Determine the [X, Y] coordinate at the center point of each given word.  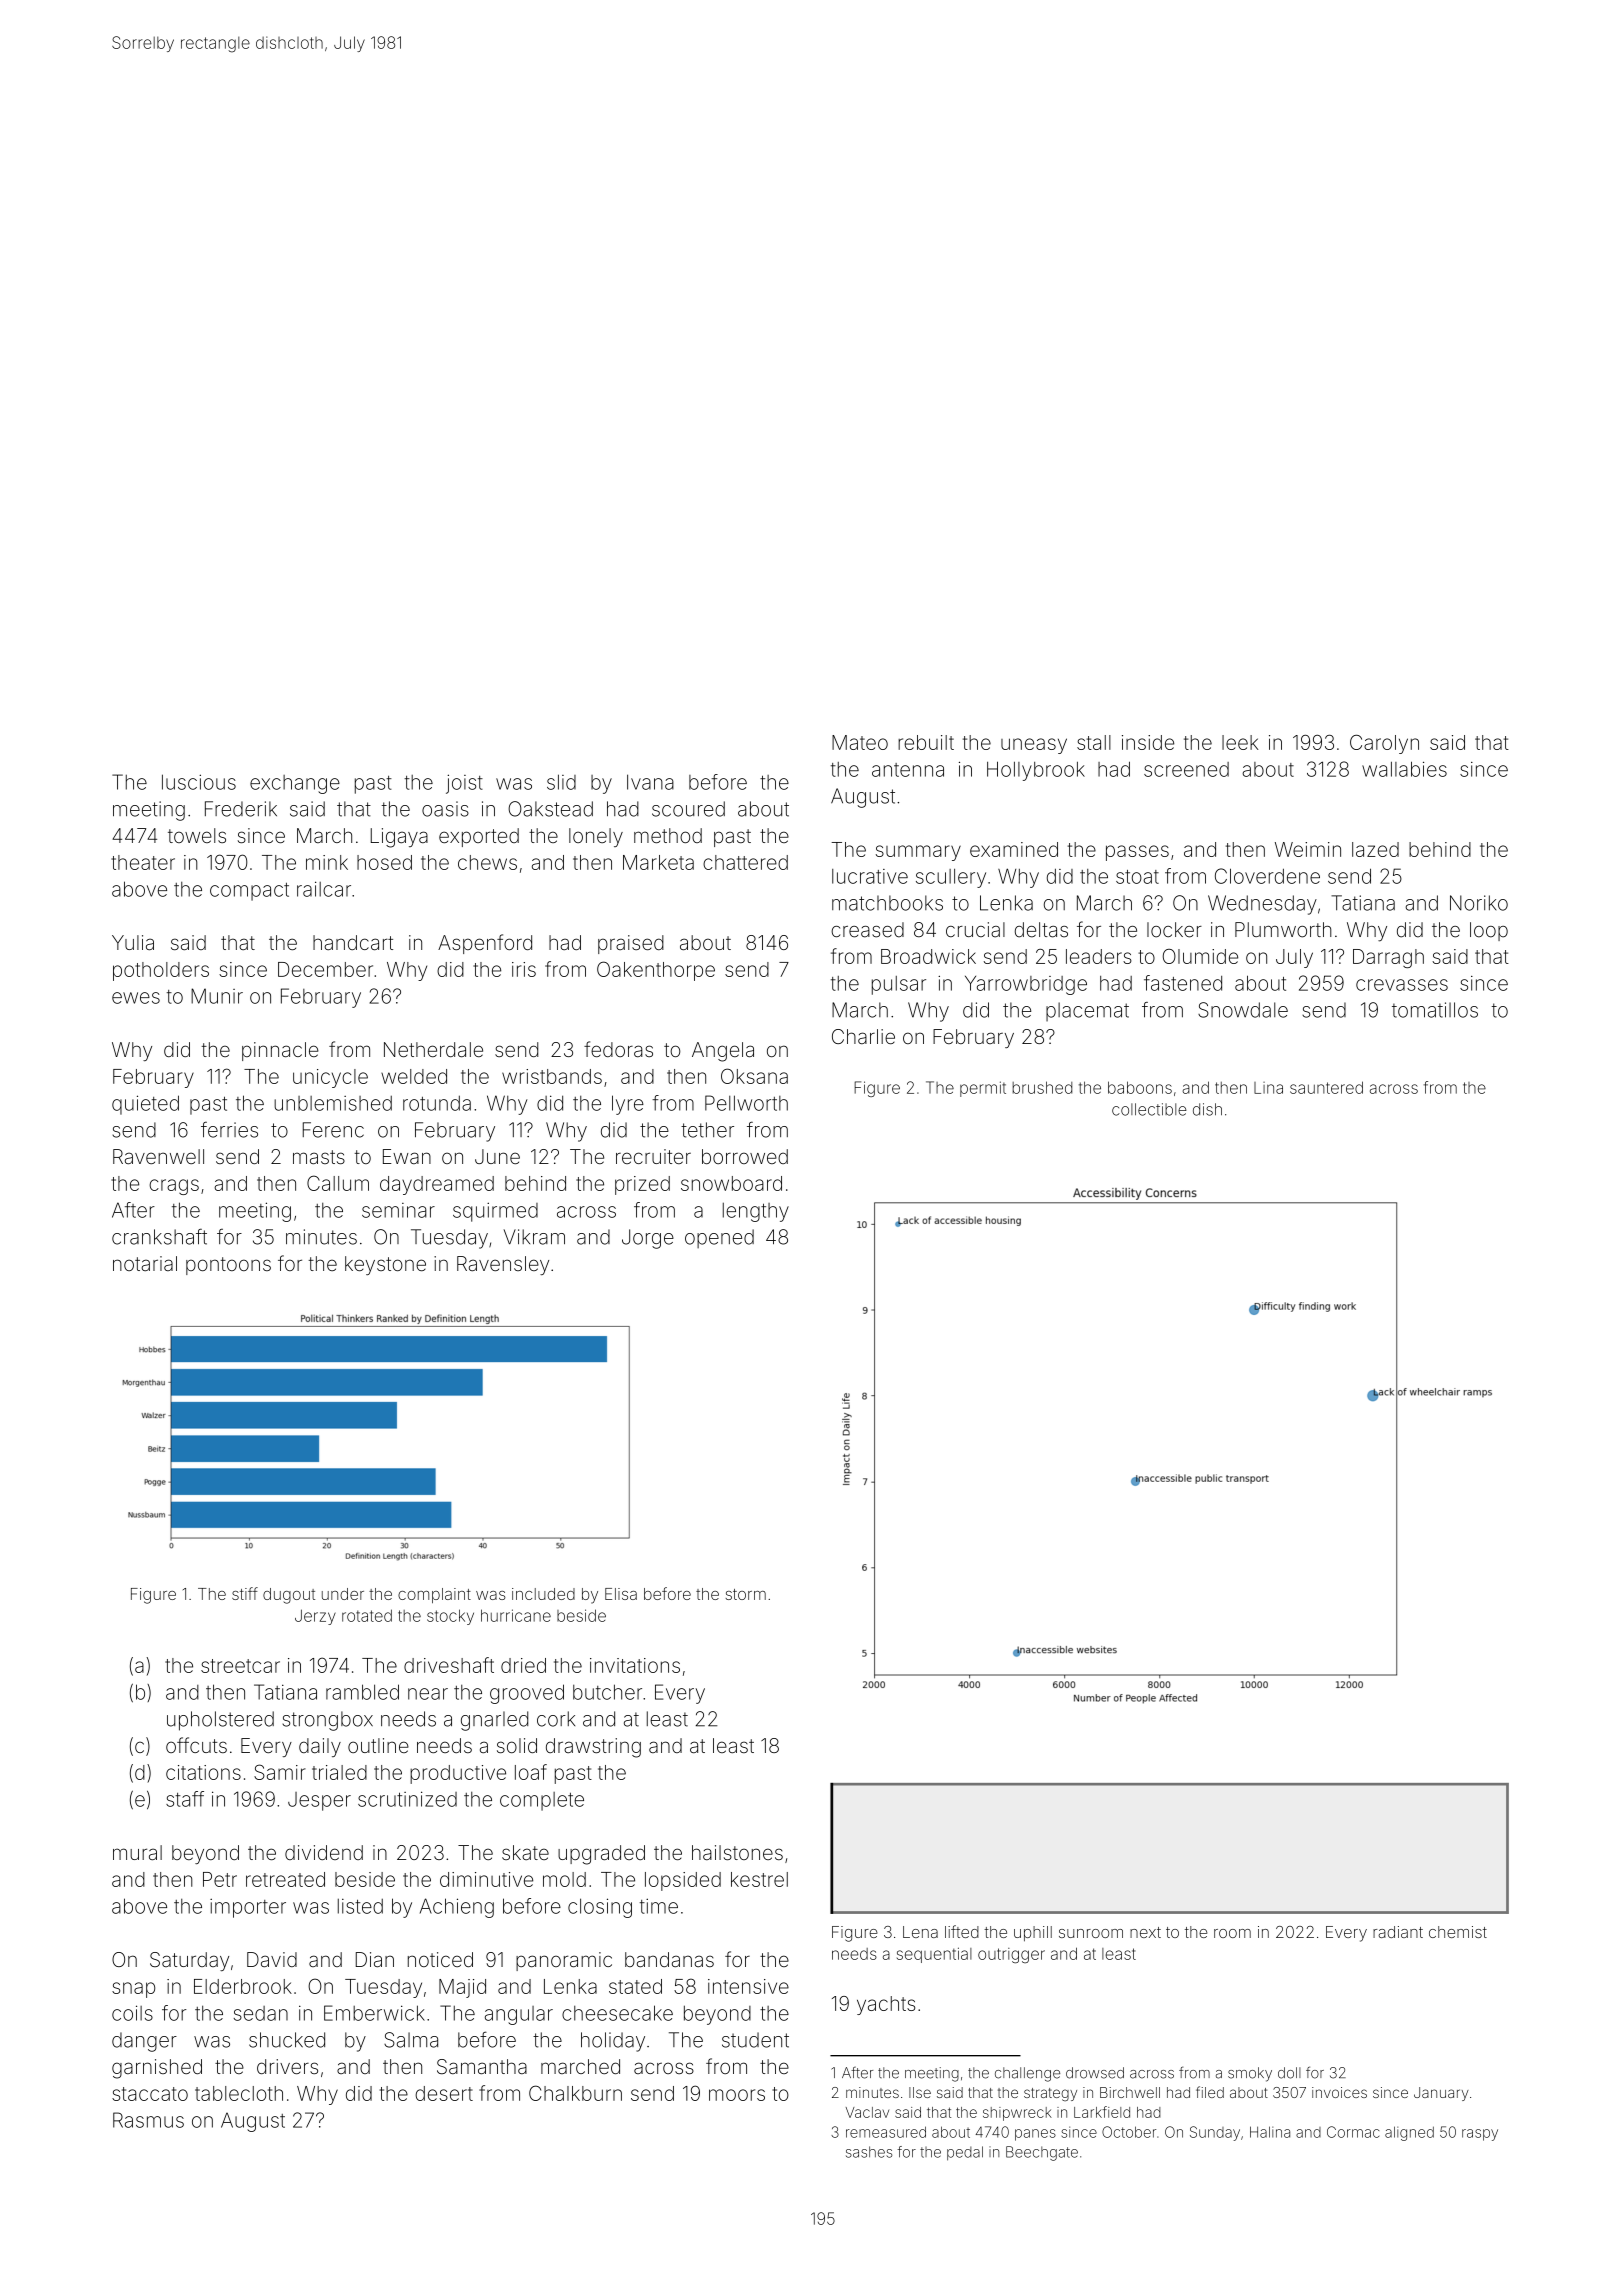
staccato [150, 2094]
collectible [1149, 1109]
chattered [745, 862]
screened [1186, 769]
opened [719, 1238]
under [343, 1594]
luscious [199, 782]
